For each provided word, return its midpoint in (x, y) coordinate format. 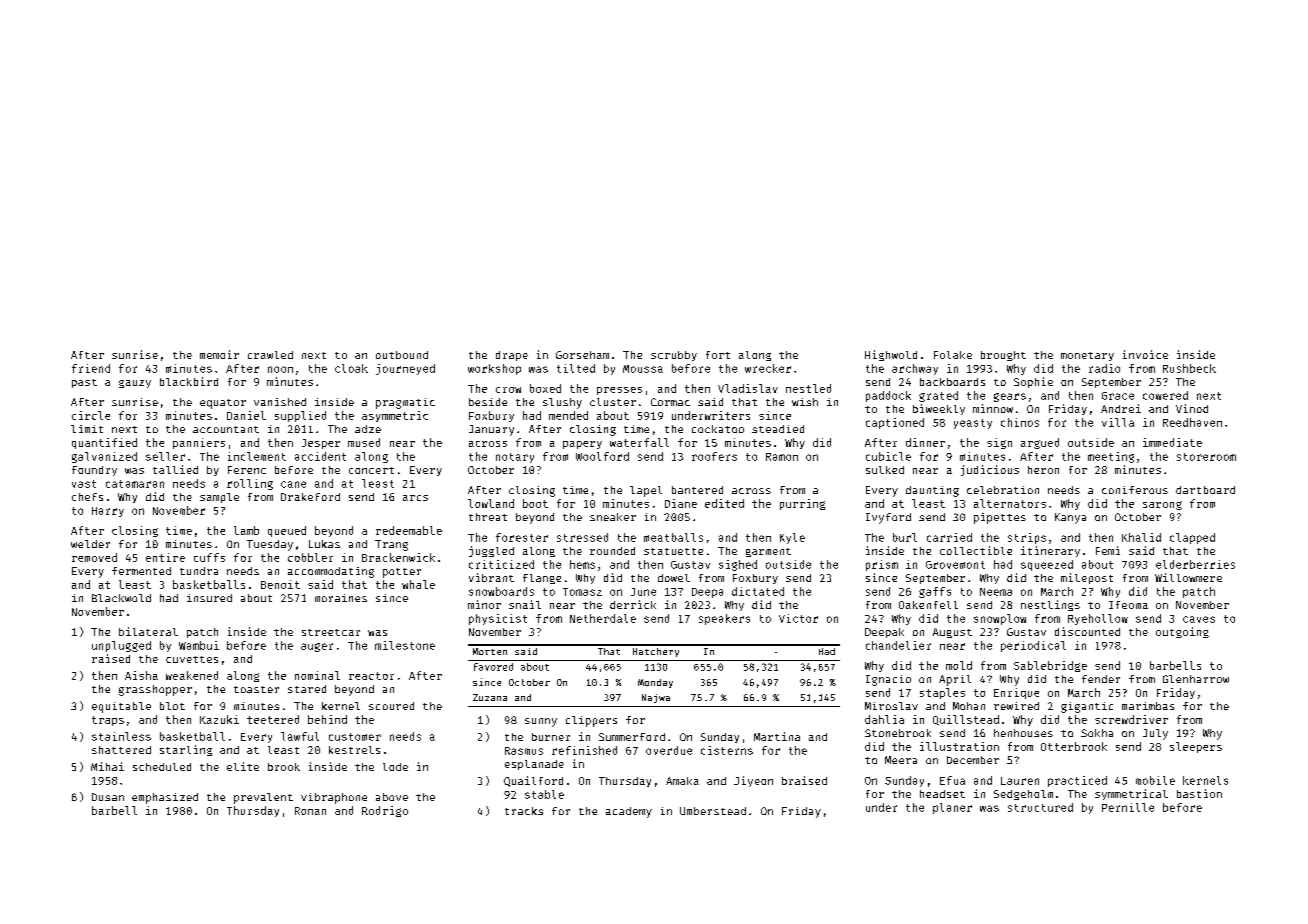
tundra (199, 571)
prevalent (263, 798)
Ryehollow (1098, 619)
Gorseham (582, 355)
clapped (1192, 538)
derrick (633, 604)
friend (91, 368)
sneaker (613, 517)
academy (629, 812)
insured (209, 598)
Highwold (891, 355)
